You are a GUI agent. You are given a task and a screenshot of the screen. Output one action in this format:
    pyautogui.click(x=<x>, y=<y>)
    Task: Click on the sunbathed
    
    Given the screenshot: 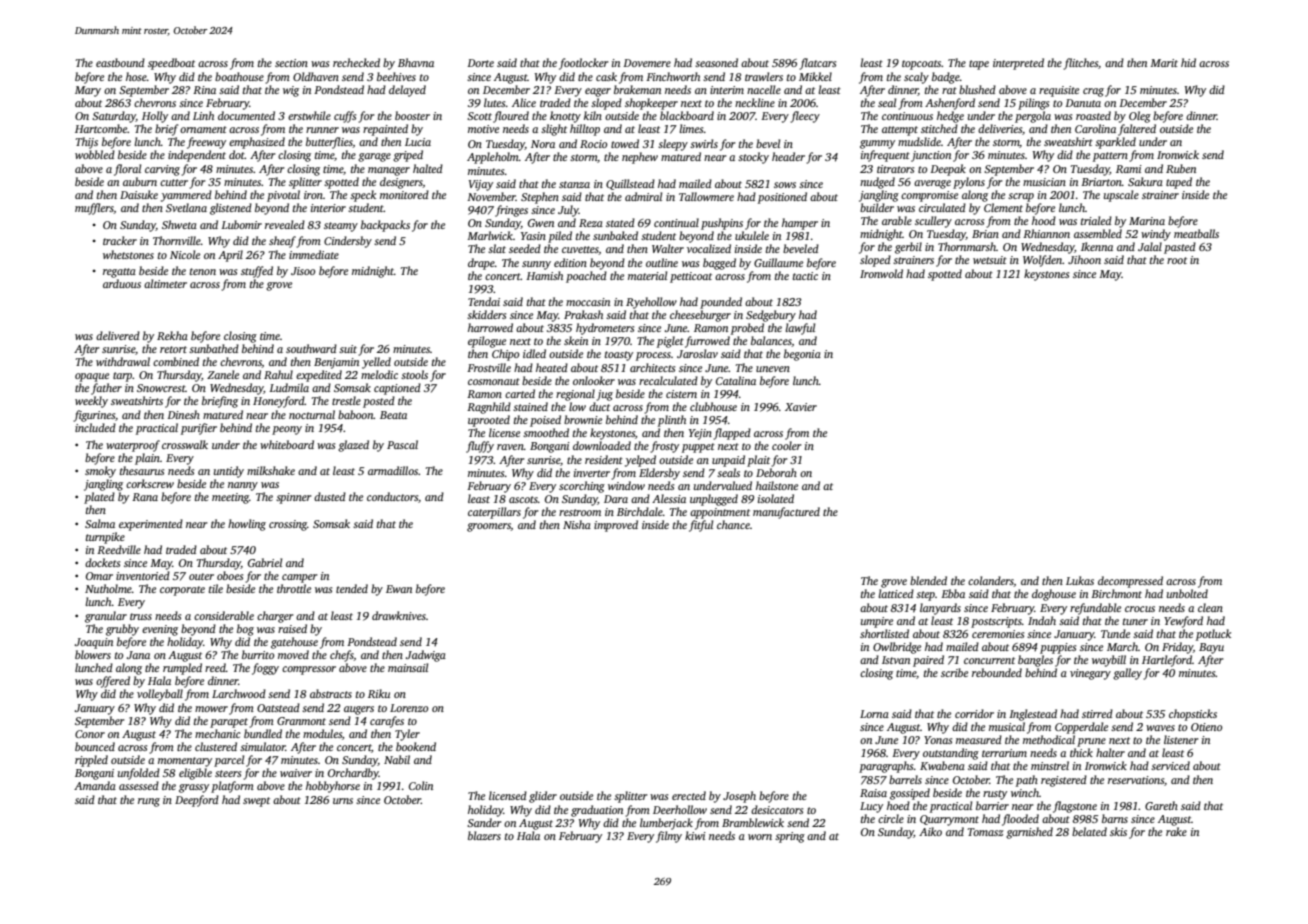 What is the action you would take?
    pyautogui.click(x=214, y=348)
